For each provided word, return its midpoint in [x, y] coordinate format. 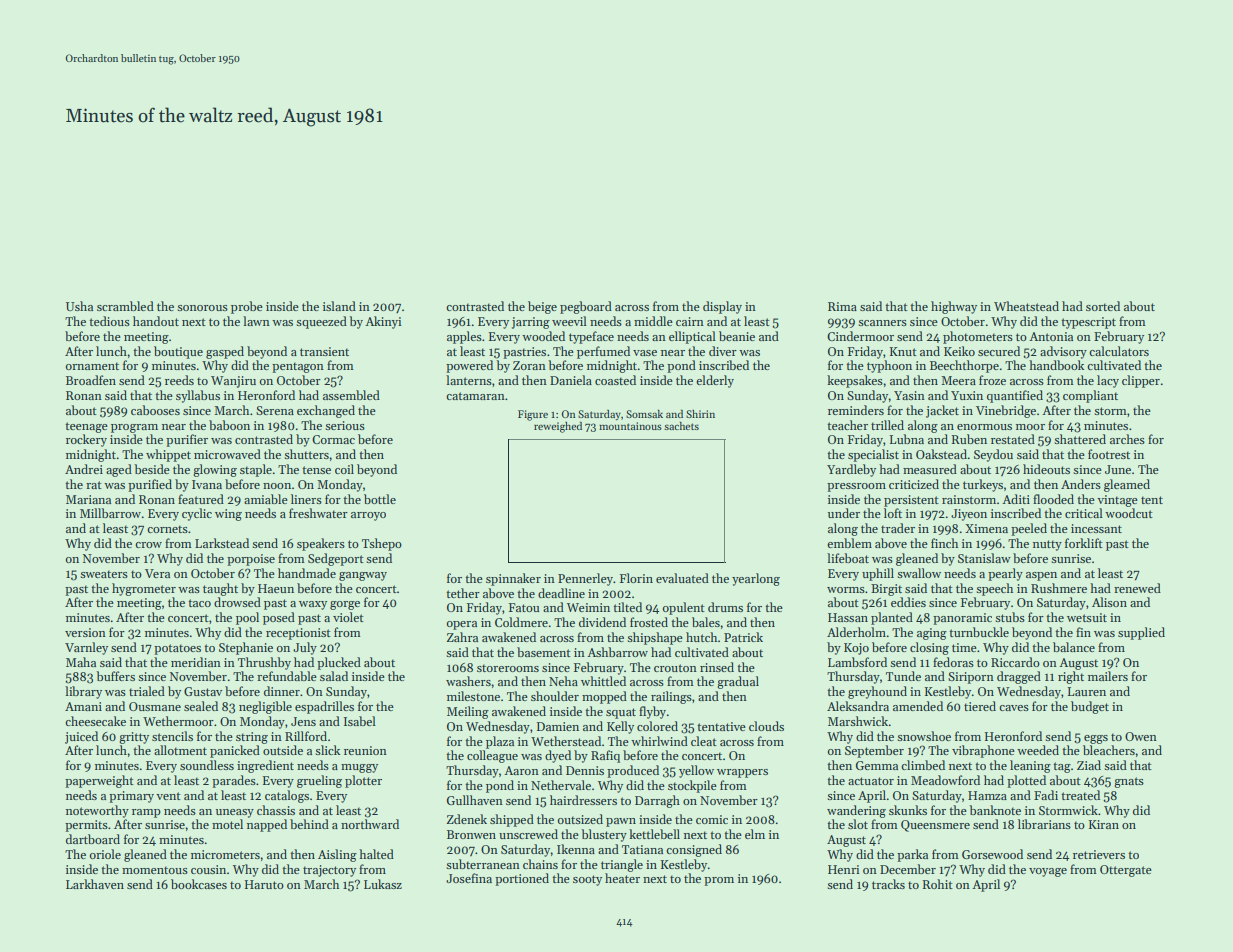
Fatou [524, 607]
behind [309, 824]
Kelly [620, 727]
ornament [92, 366]
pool [247, 618]
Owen [1141, 736]
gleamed [1127, 485]
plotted [1026, 781]
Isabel [360, 721]
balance [1074, 647]
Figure [533, 415]
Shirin [700, 414]
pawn [621, 822]
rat [94, 485]
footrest [1109, 454]
